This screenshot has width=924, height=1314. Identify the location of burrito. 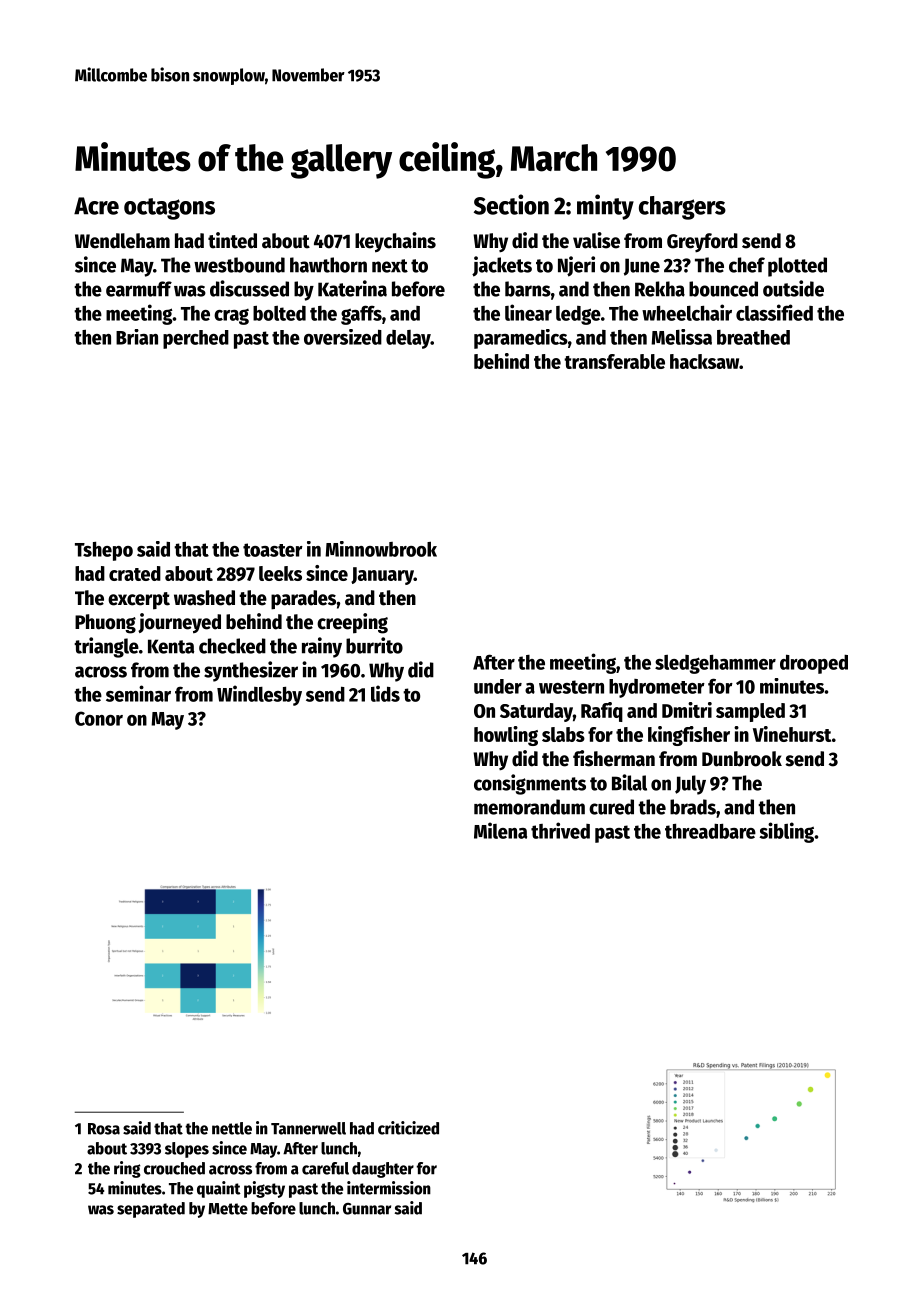
(374, 645).
